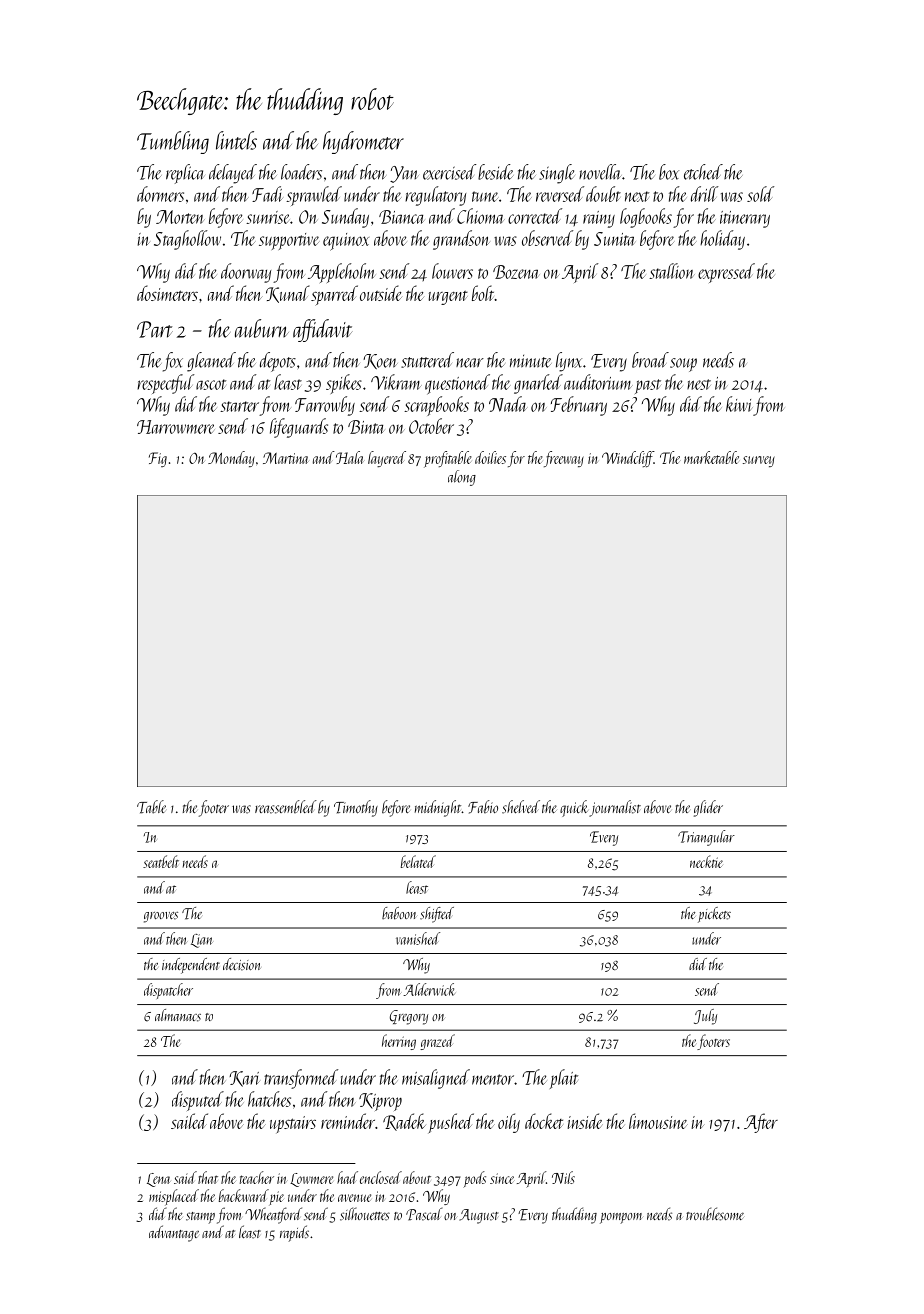 This screenshot has width=924, height=1314. Describe the element at coordinates (705, 1017) in the screenshot. I see `July` at that location.
